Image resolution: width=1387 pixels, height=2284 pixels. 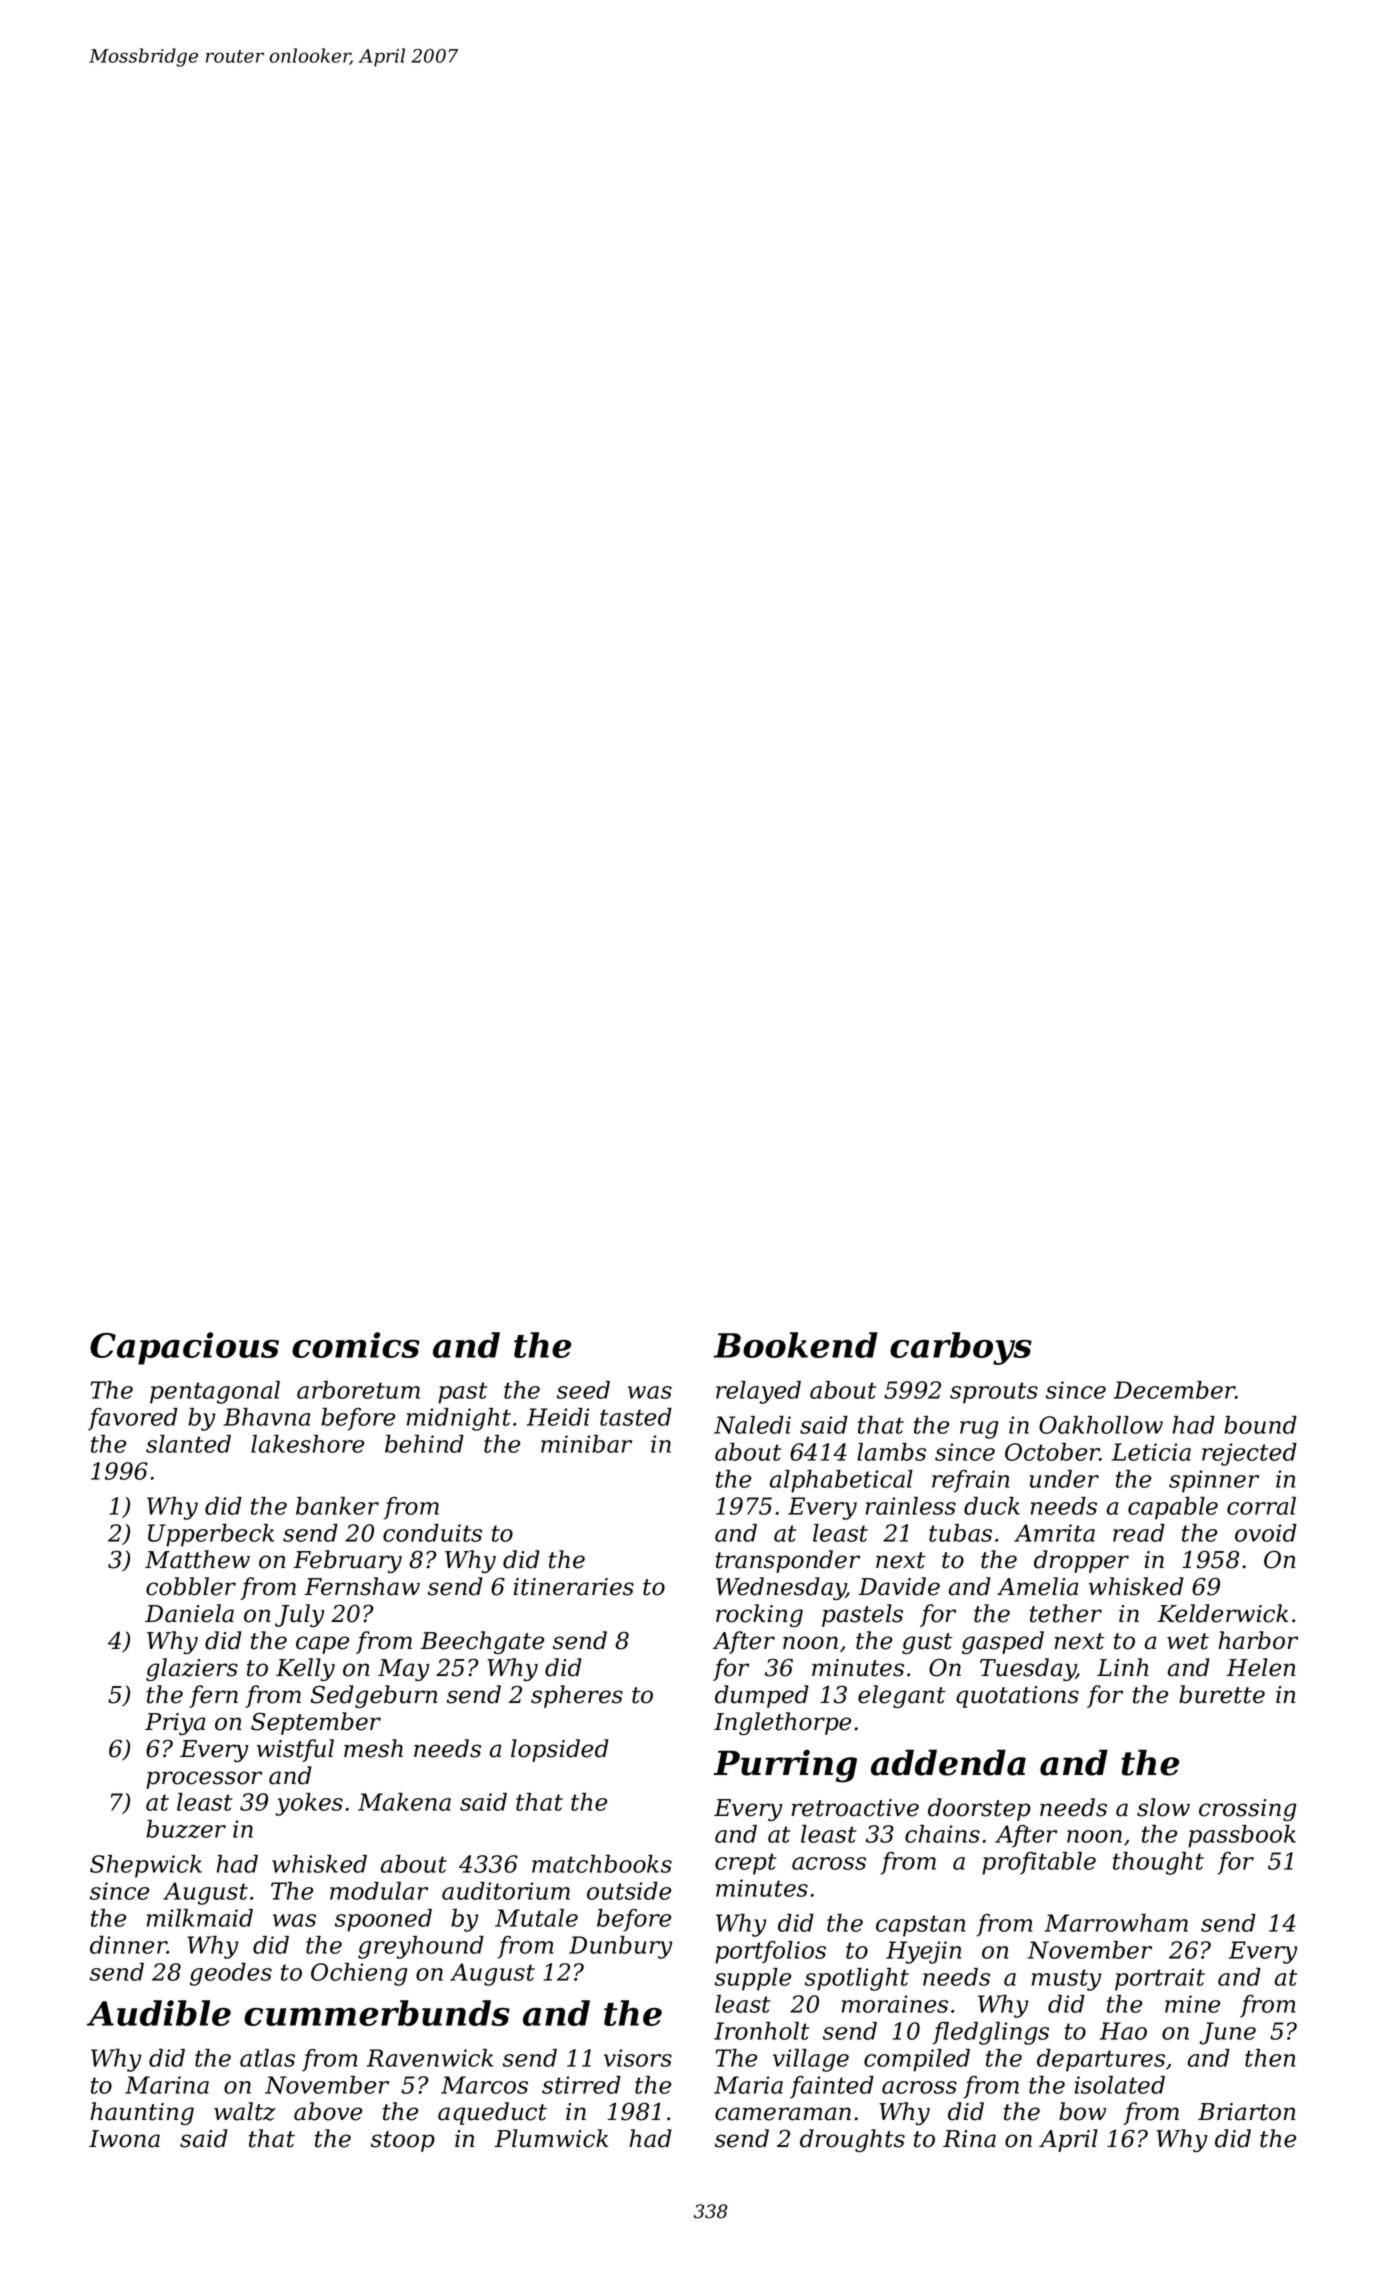 I want to click on cameraman, so click(x=783, y=2114).
